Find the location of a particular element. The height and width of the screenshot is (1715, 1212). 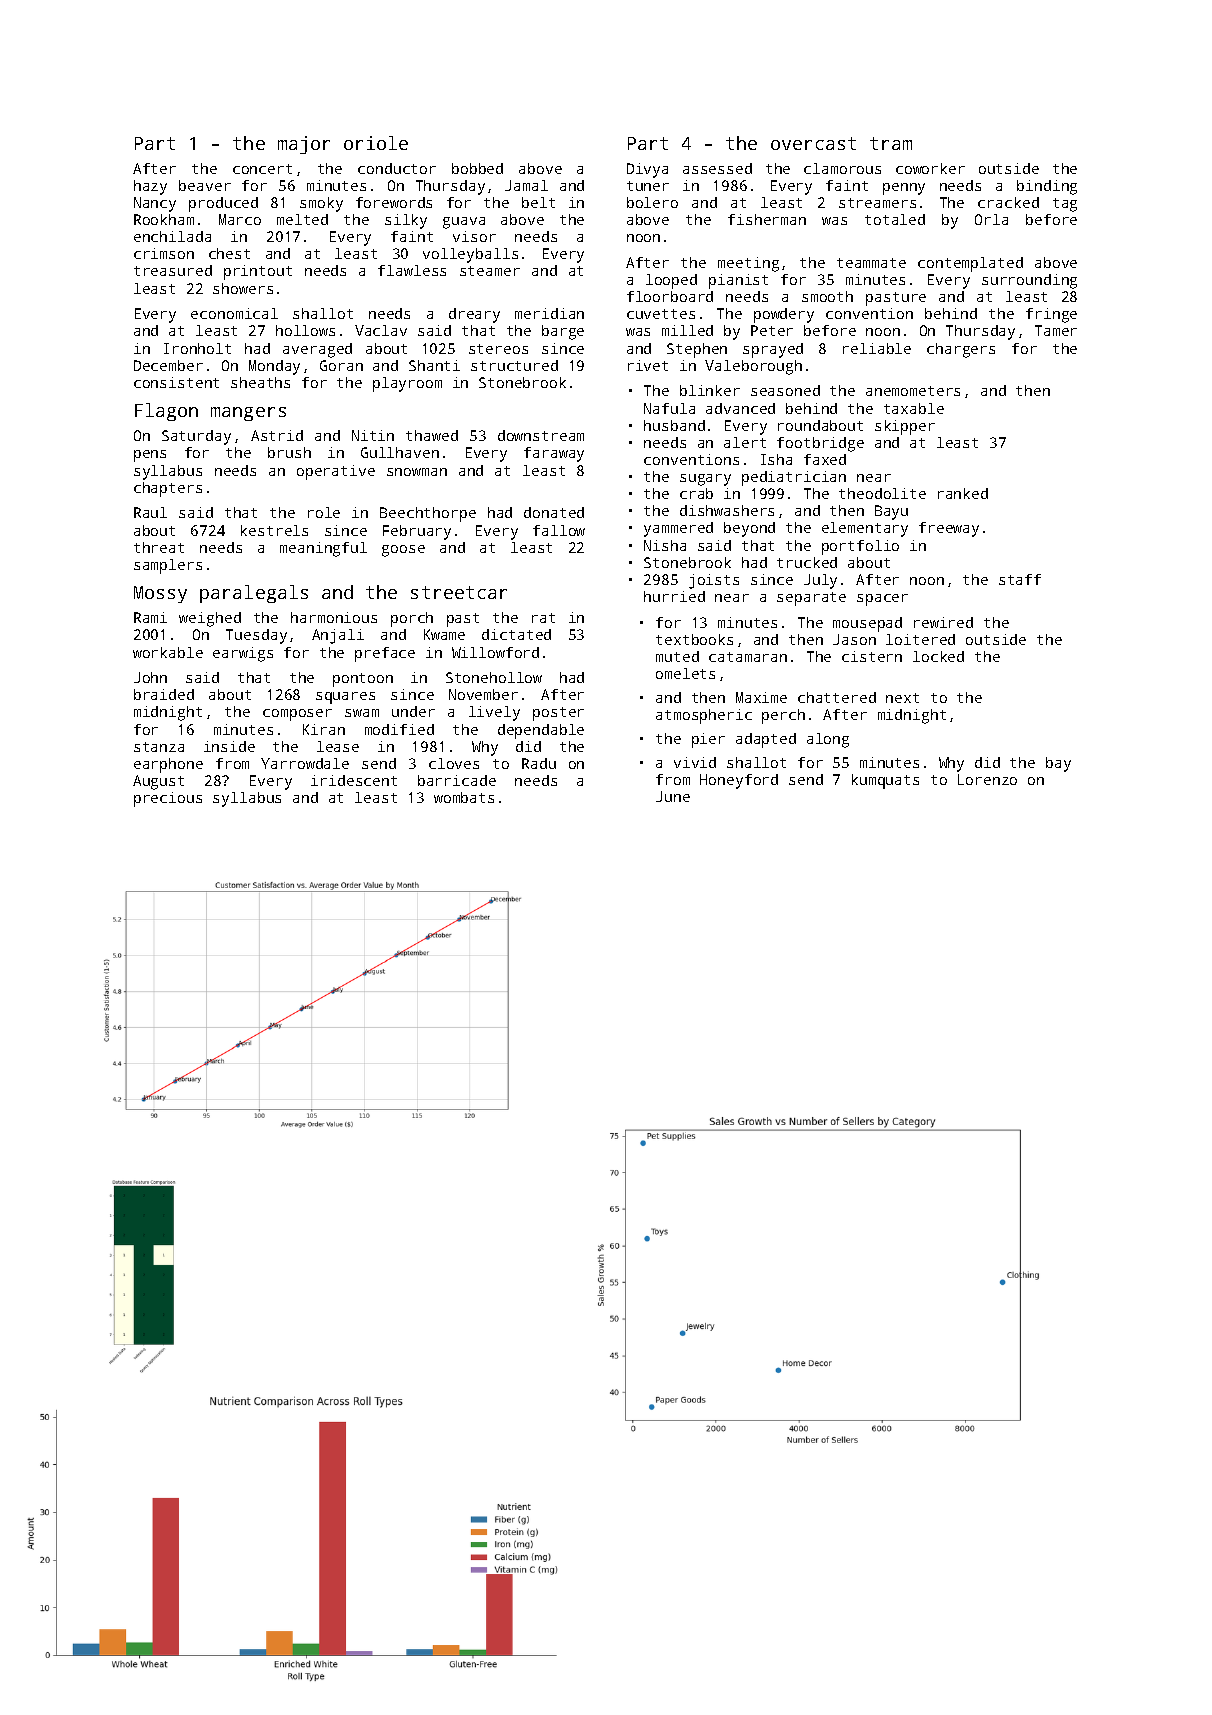

omelets is located at coordinates (685, 673).
